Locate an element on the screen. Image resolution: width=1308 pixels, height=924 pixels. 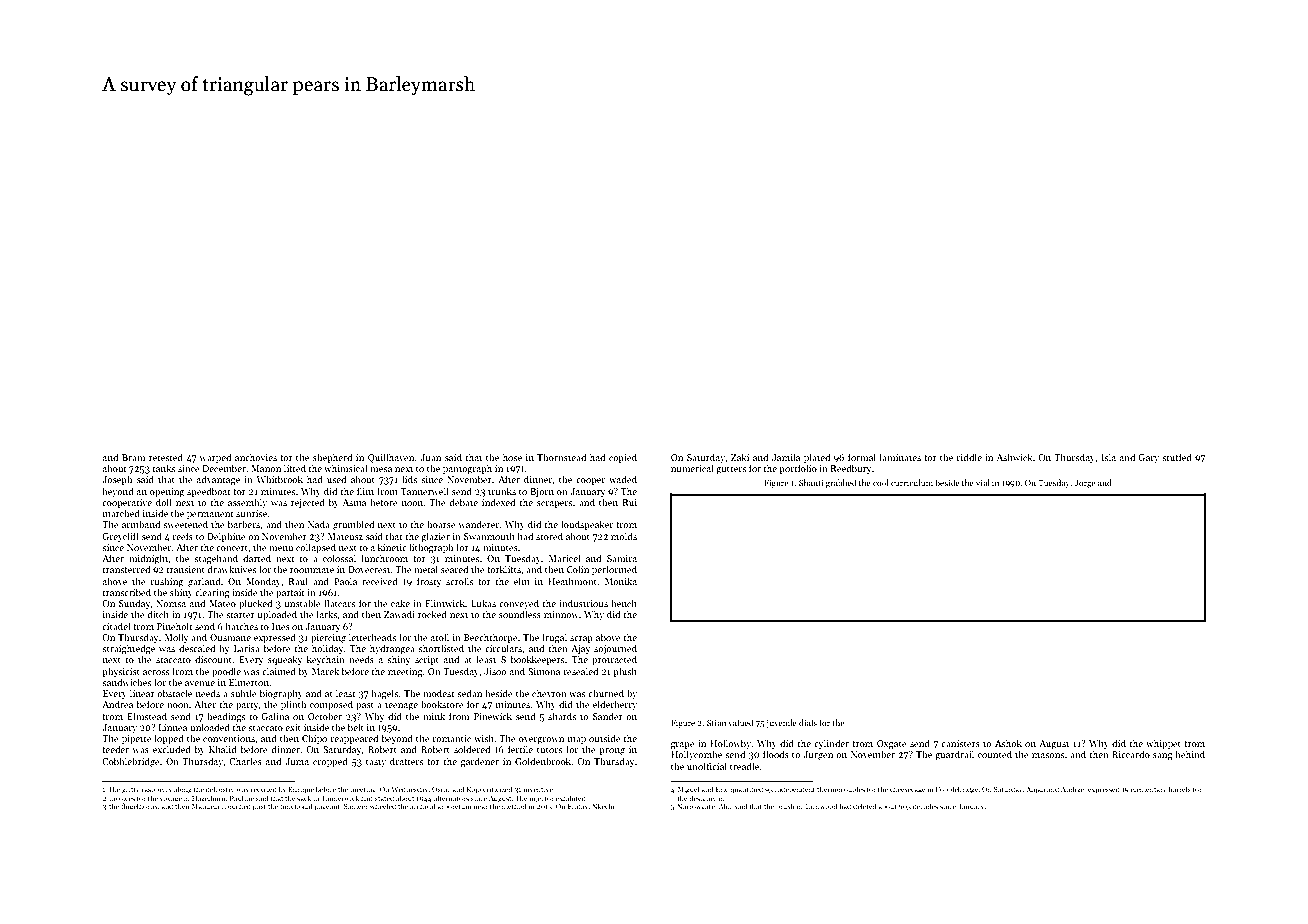
elderberry is located at coordinates (615, 705).
